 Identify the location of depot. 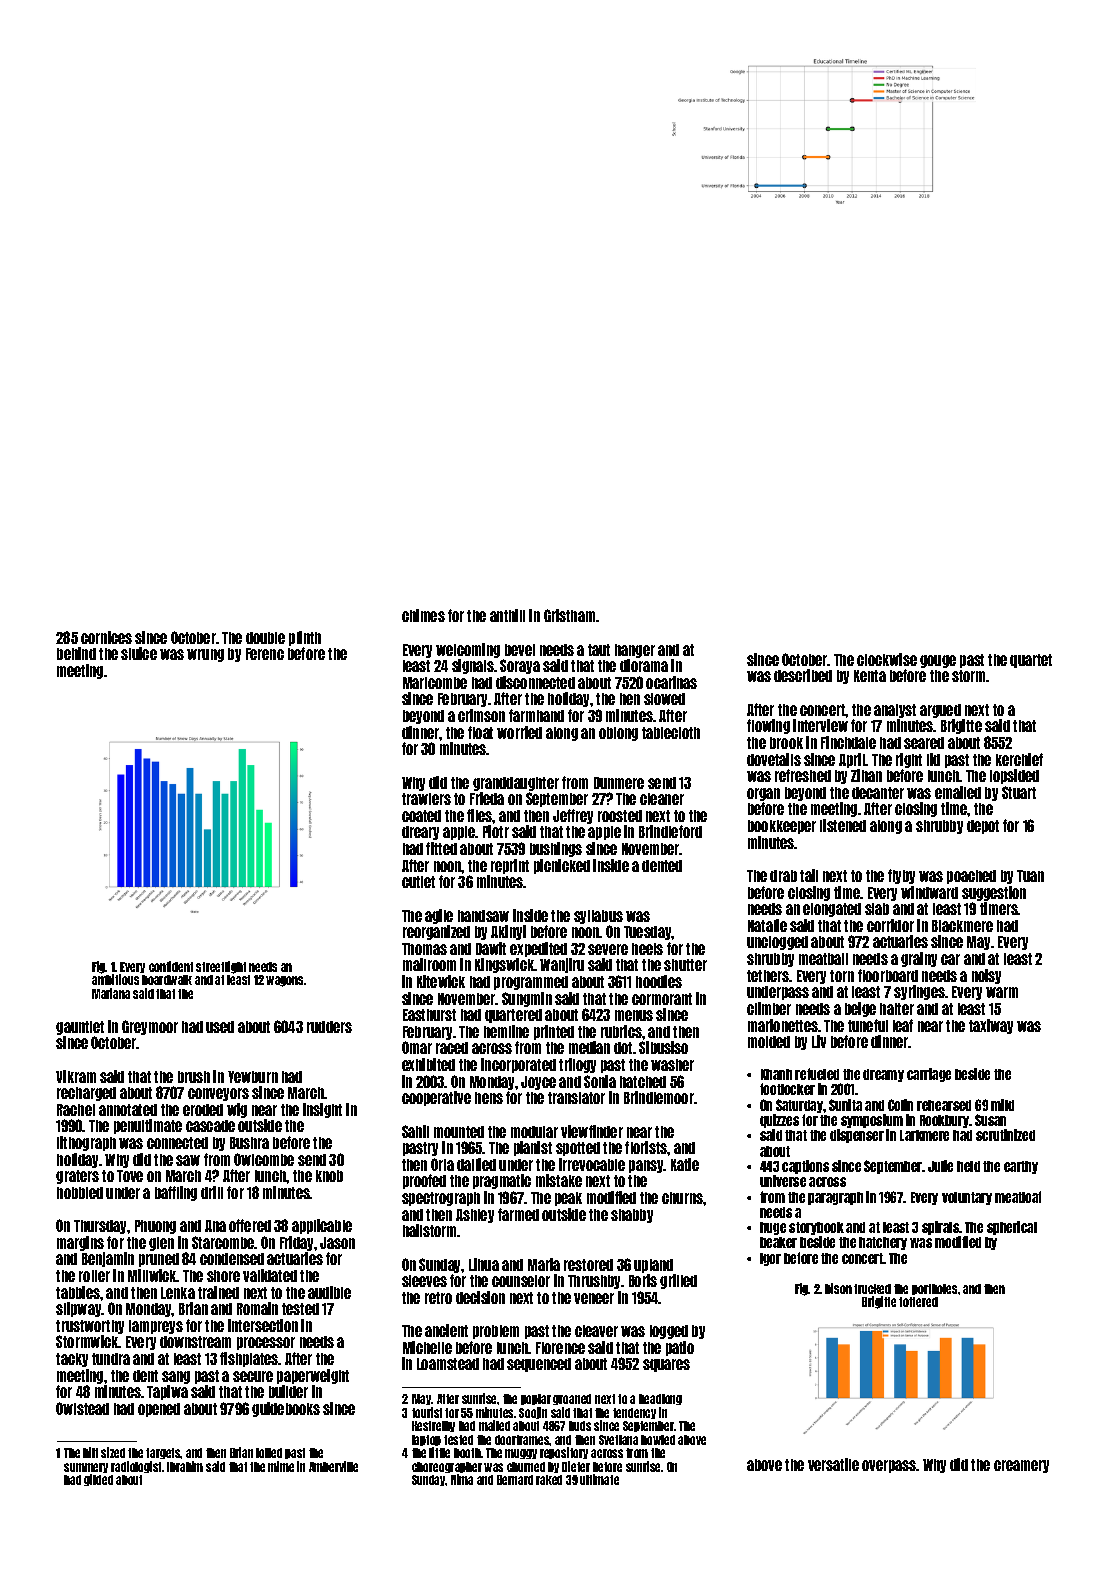
(983, 827).
